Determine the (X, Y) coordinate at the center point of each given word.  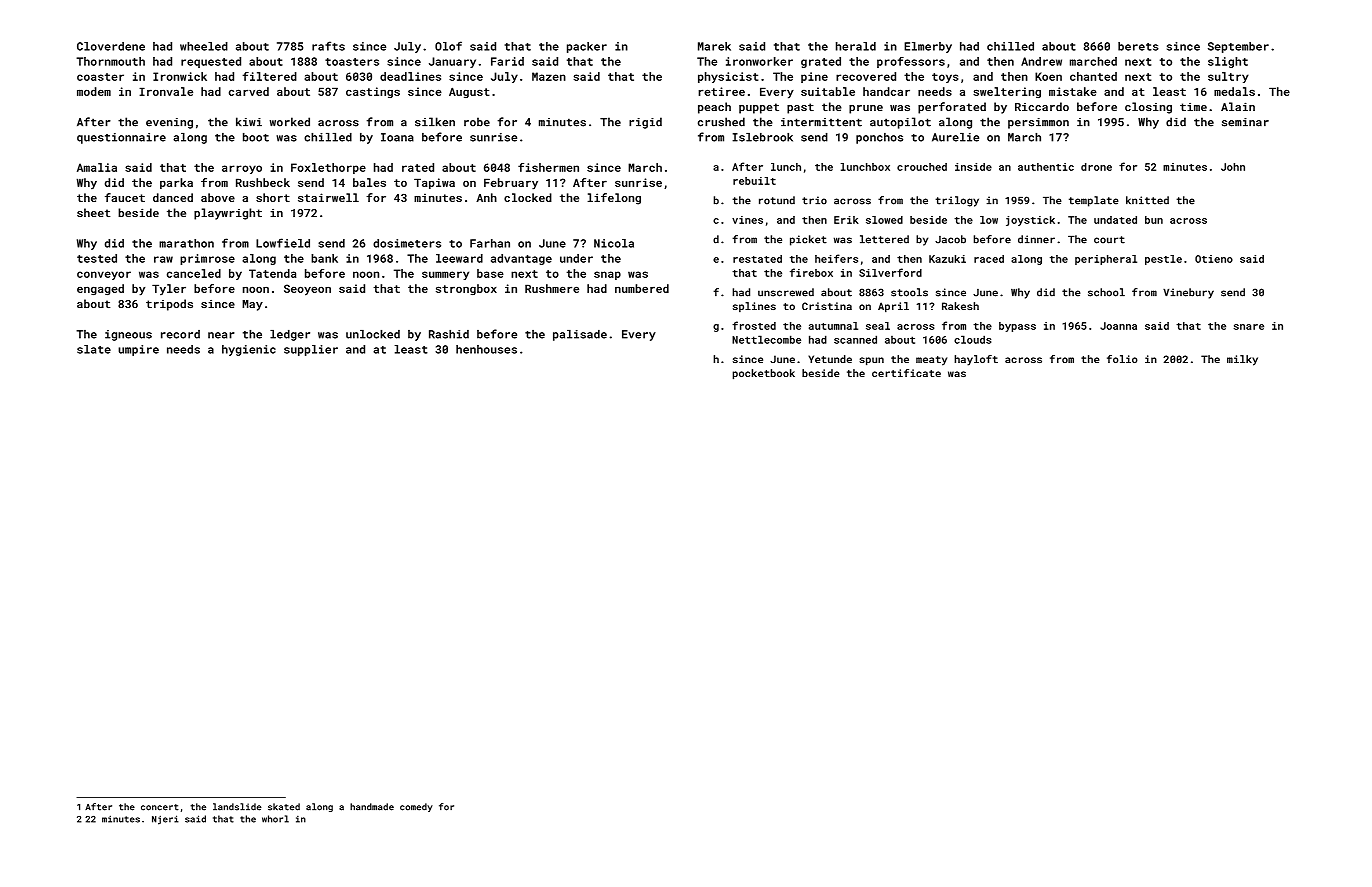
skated (284, 807)
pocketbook (764, 374)
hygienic (249, 350)
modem (94, 91)
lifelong (614, 199)
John (1233, 167)
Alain (1238, 106)
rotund (777, 200)
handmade (372, 807)
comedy (416, 807)
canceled (194, 273)
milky (1242, 360)
